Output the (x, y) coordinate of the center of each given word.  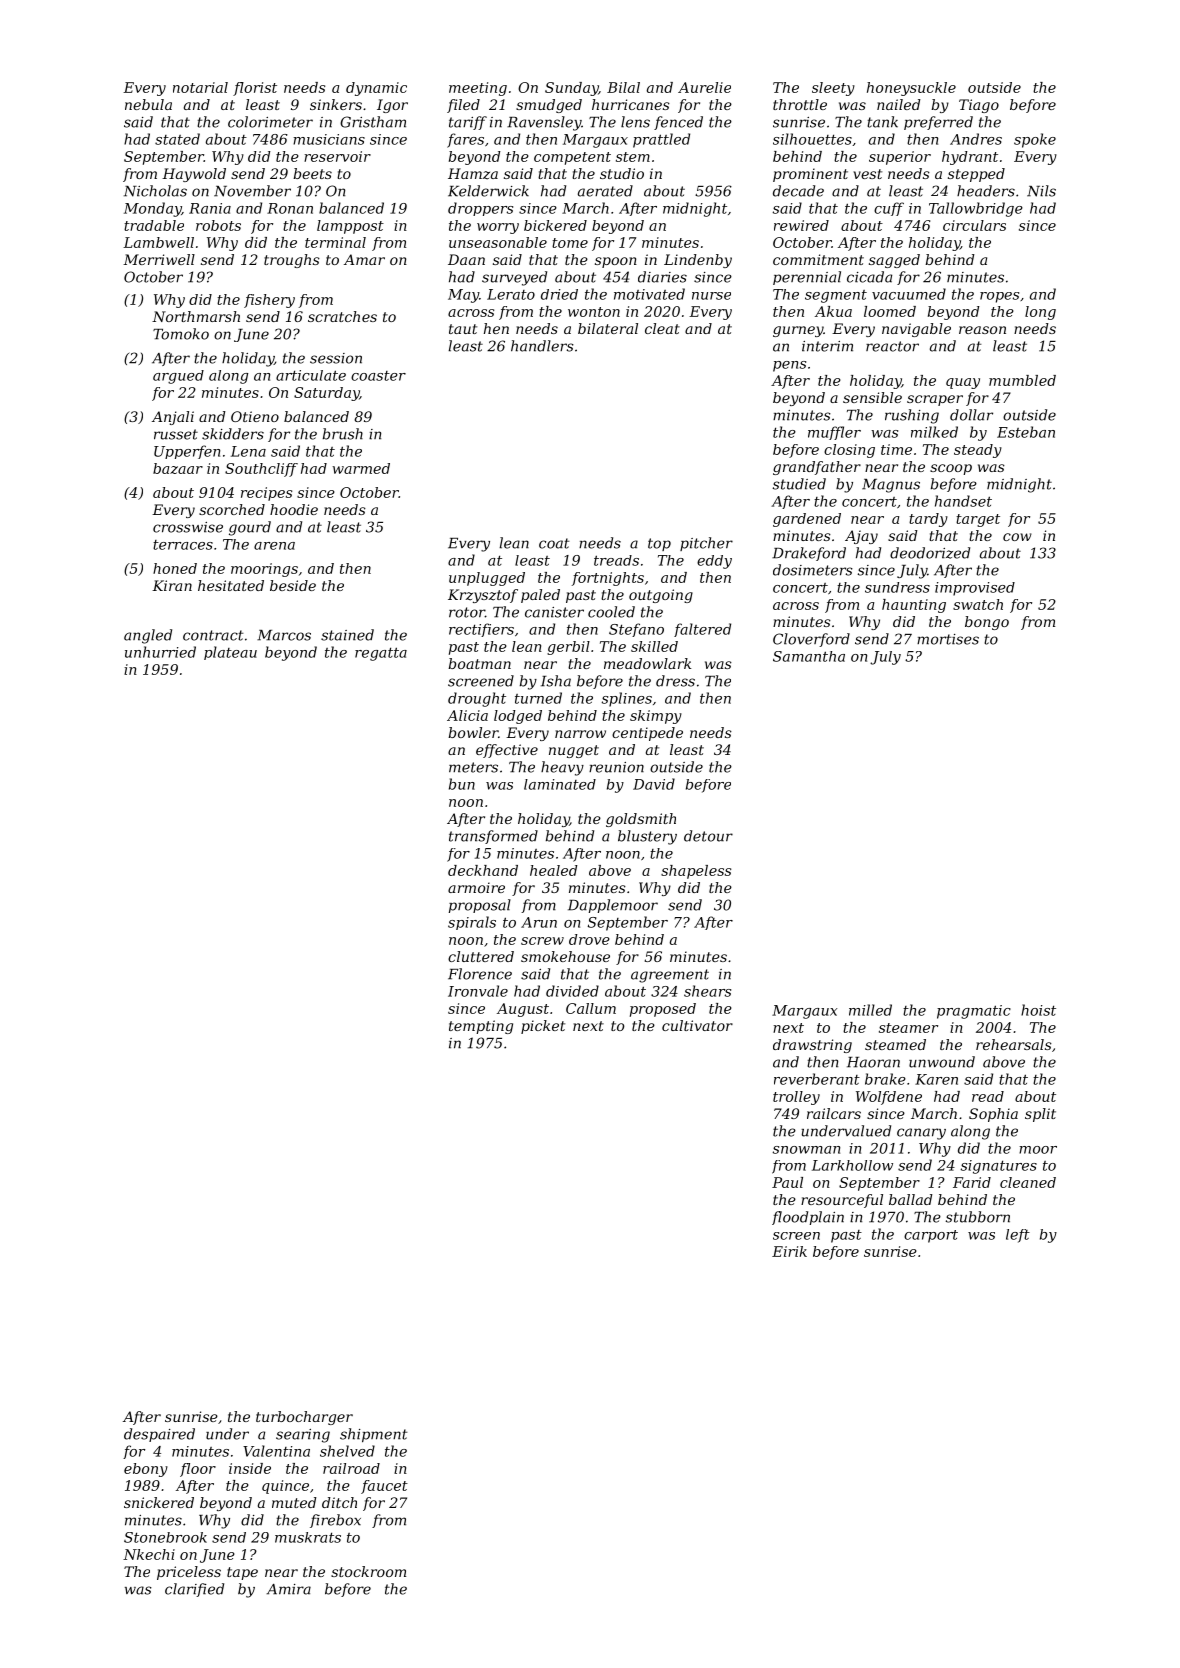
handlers (542, 346)
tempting (481, 1027)
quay (963, 383)
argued (178, 377)
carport (931, 1236)
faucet (384, 1487)
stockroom (368, 1571)
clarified (194, 1590)
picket (543, 1027)
